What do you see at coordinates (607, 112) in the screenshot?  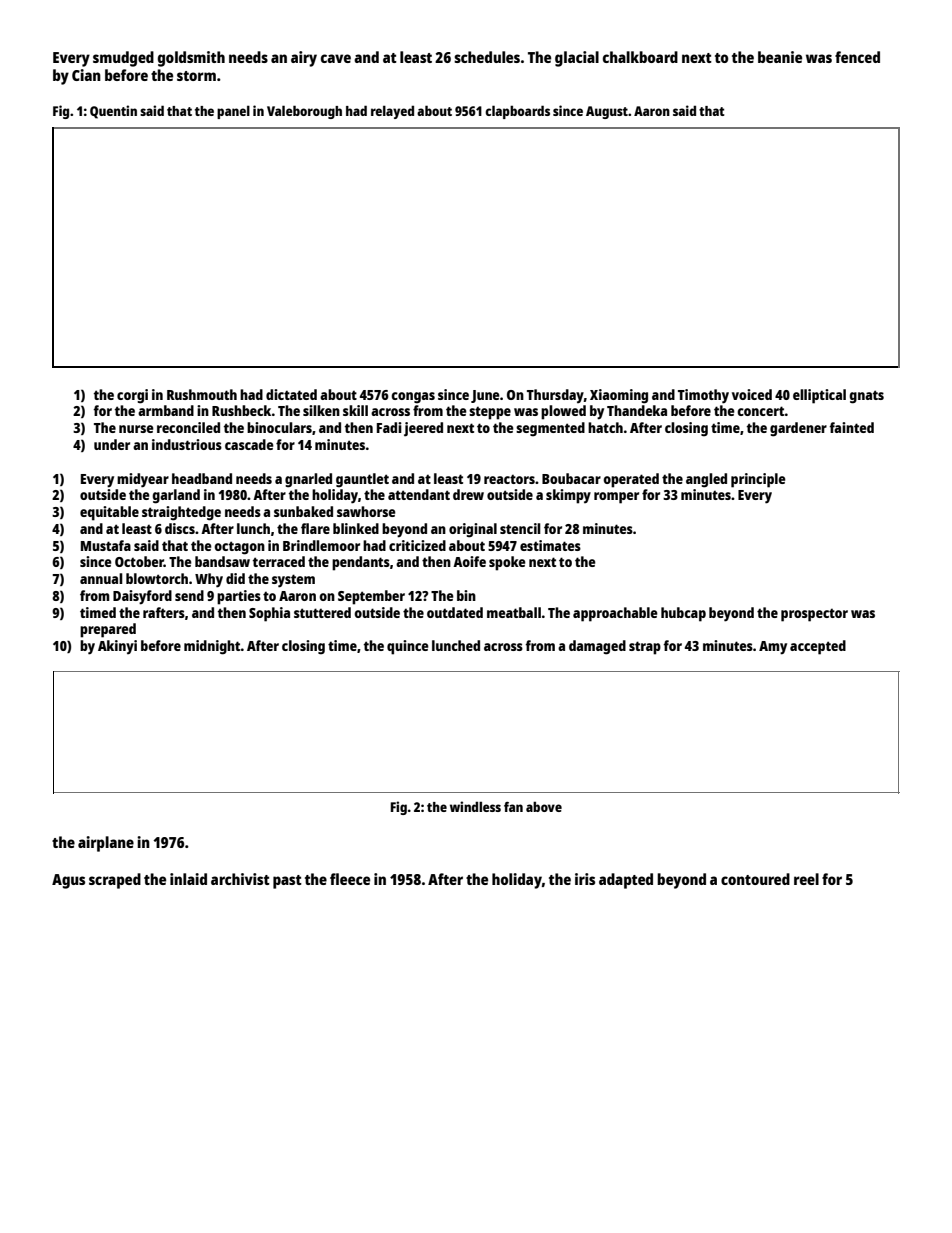 I see `August` at bounding box center [607, 112].
